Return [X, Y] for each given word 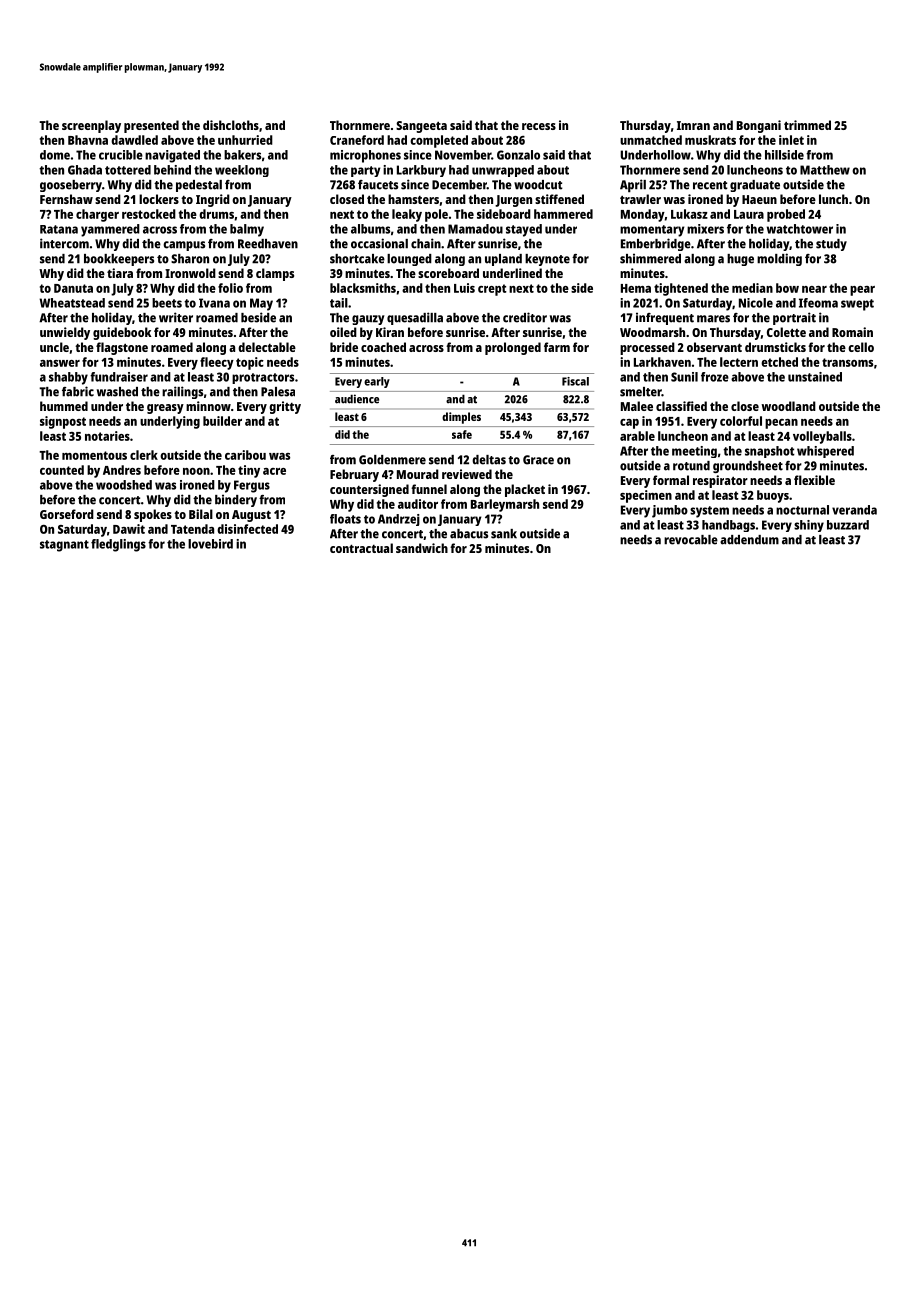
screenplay [91, 126]
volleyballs [822, 437]
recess [539, 126]
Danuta [73, 288]
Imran [693, 125]
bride [344, 347]
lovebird [210, 544]
